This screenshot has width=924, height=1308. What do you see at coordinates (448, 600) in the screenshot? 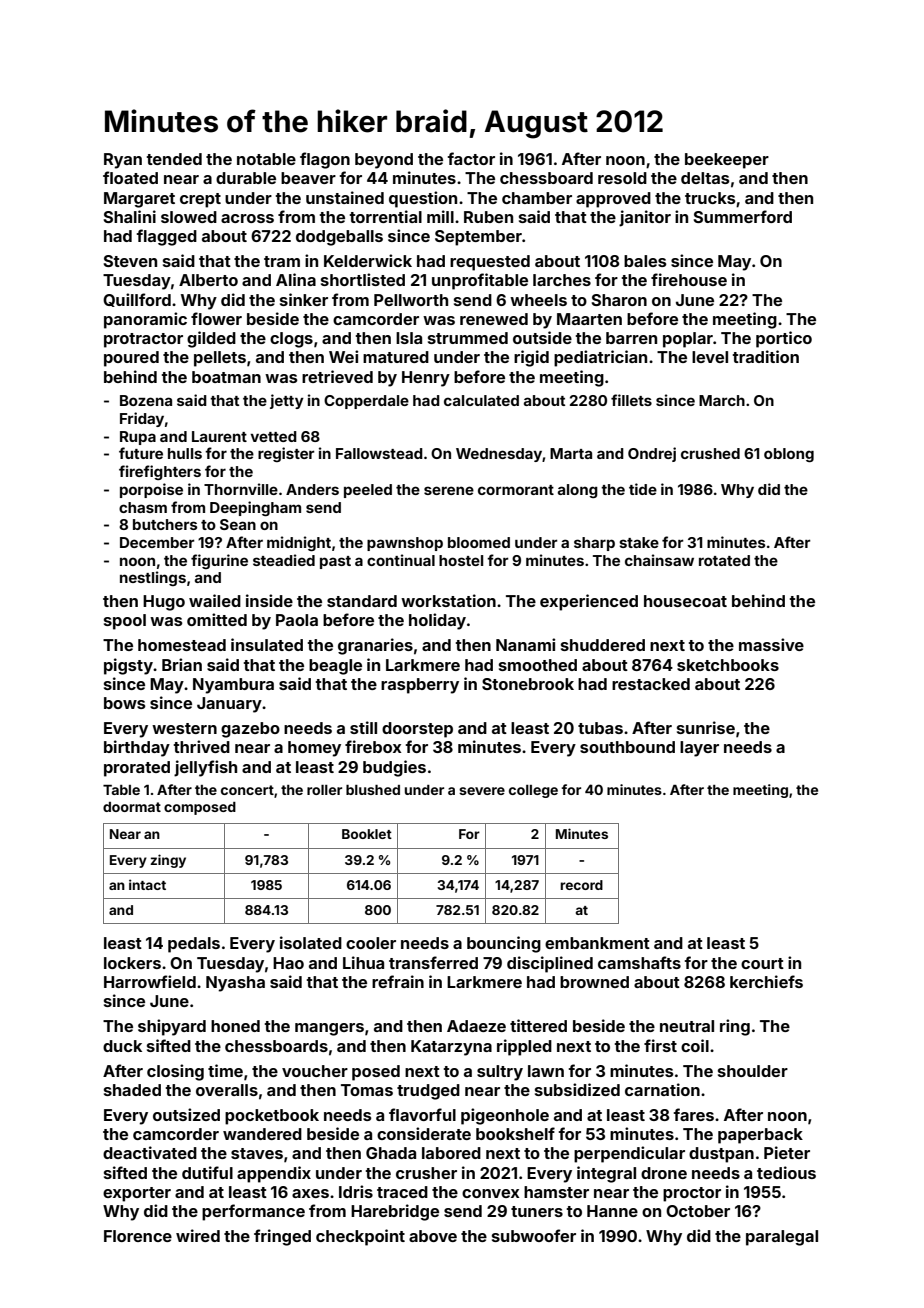
I see `workstation` at bounding box center [448, 600].
